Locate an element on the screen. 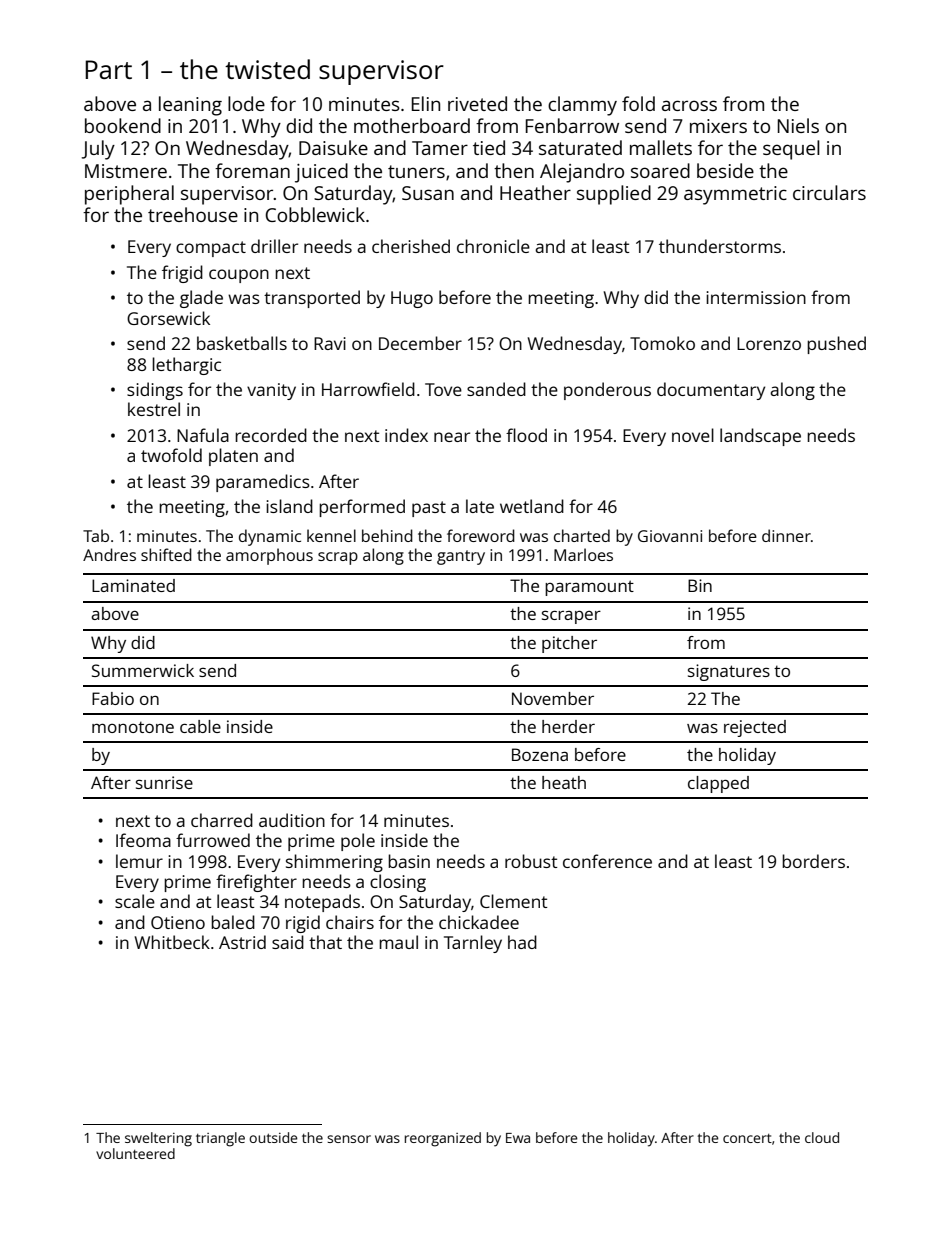 This screenshot has height=1233, width=952. index is located at coordinates (406, 435).
